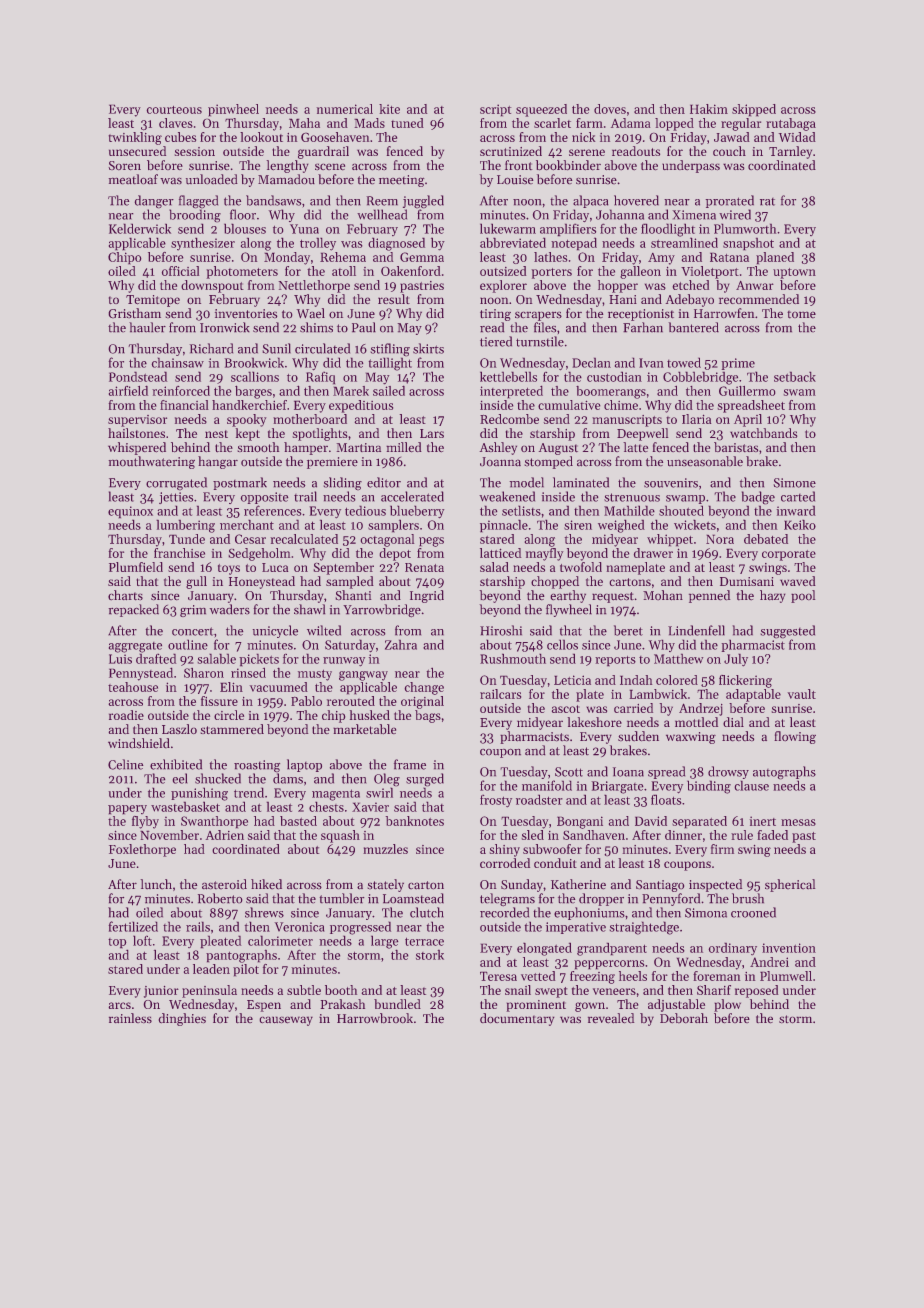 This screenshot has width=924, height=1308. Describe the element at coordinates (505, 863) in the screenshot. I see `corroded` at that location.
